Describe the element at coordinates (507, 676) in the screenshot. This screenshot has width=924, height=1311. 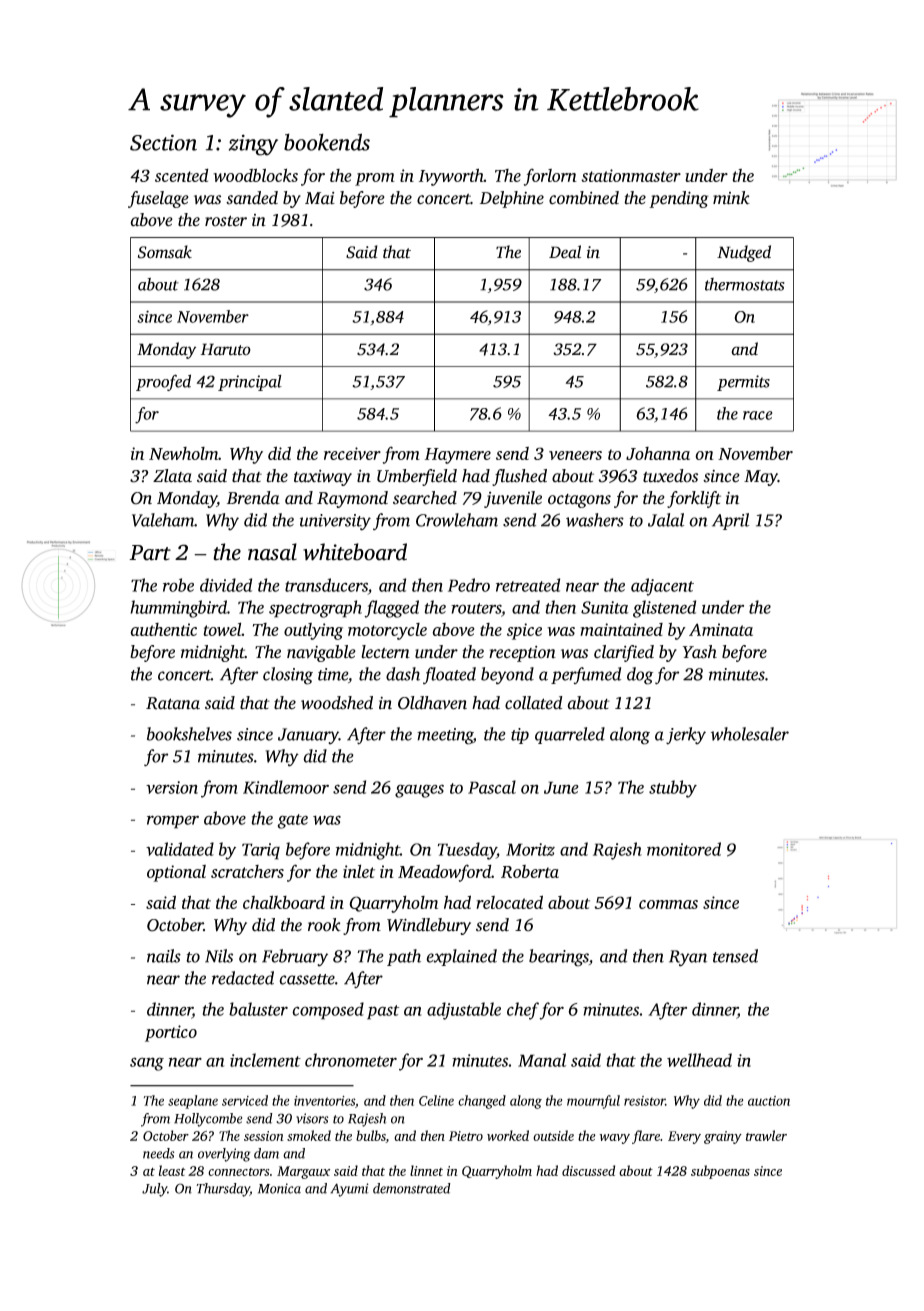
I see `beyond` at that location.
